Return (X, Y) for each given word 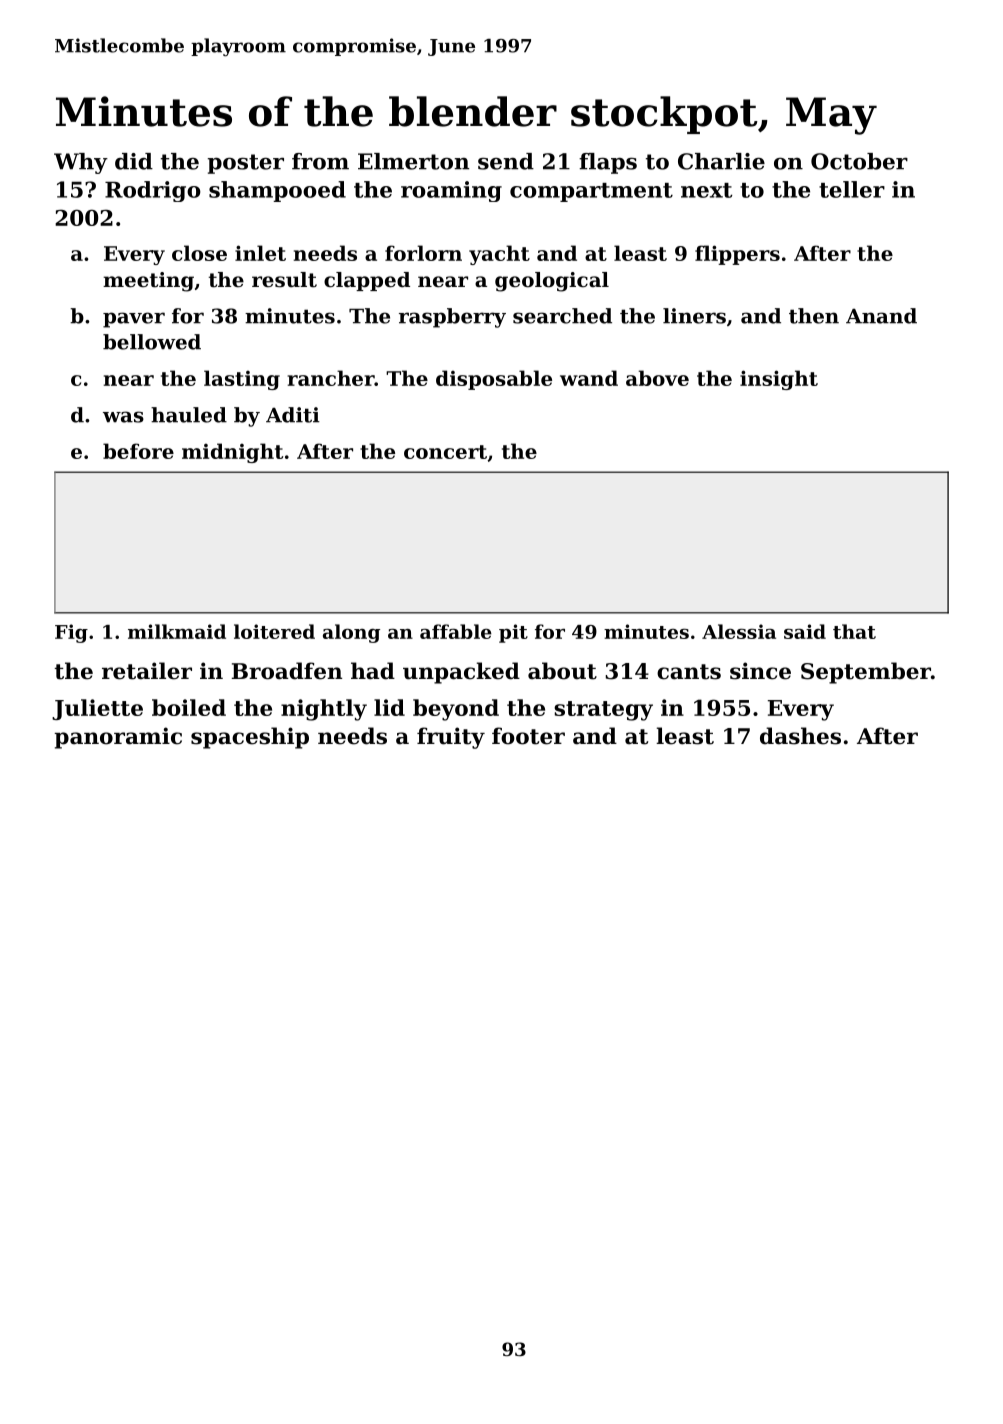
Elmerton (413, 161)
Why (81, 163)
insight (779, 380)
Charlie (721, 161)
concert (445, 452)
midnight (232, 453)
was (123, 417)
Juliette (97, 709)
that (854, 631)
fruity (451, 738)
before (138, 451)
